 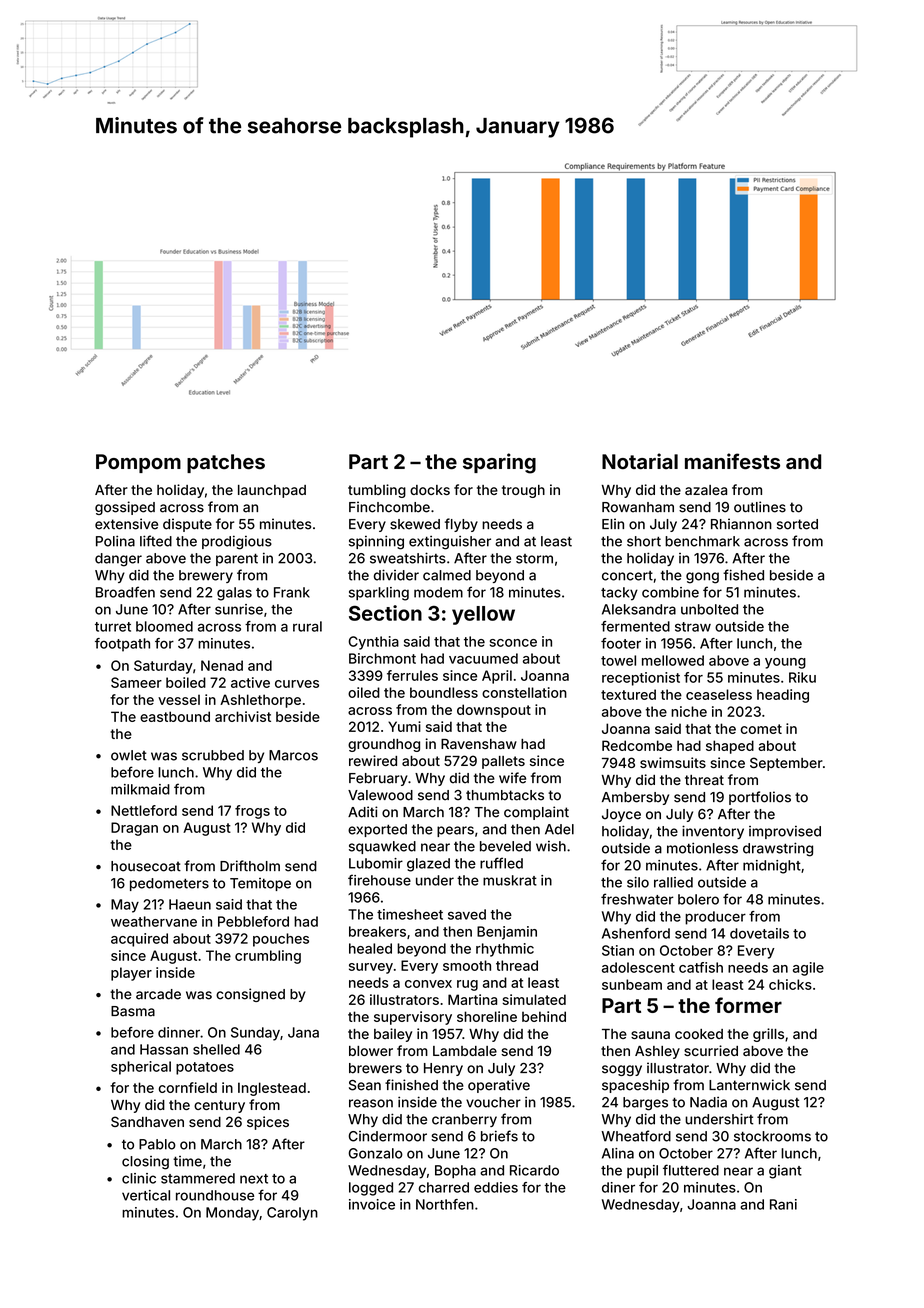 What do you see at coordinates (523, 491) in the image?
I see `trough` at bounding box center [523, 491].
